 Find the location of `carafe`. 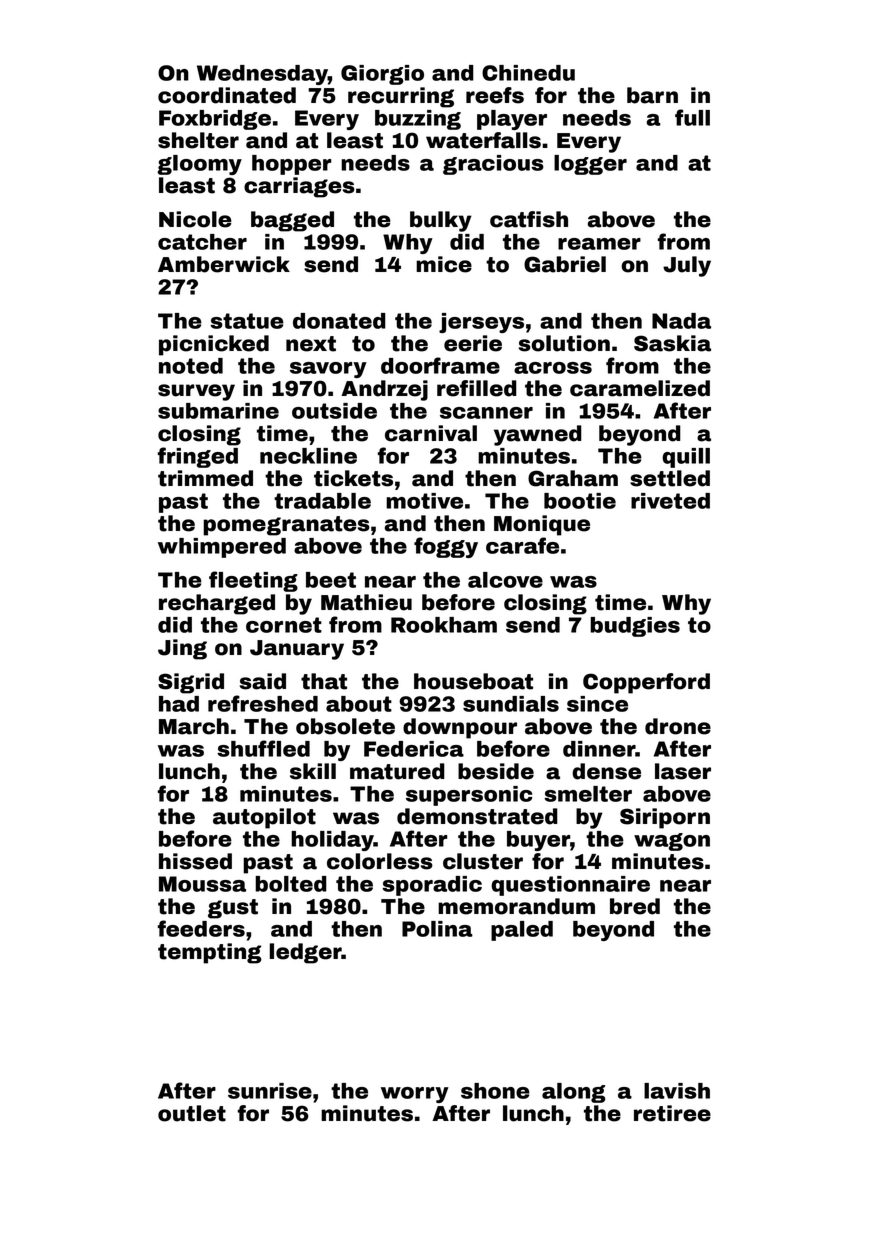

carafe is located at coordinates (522, 545).
